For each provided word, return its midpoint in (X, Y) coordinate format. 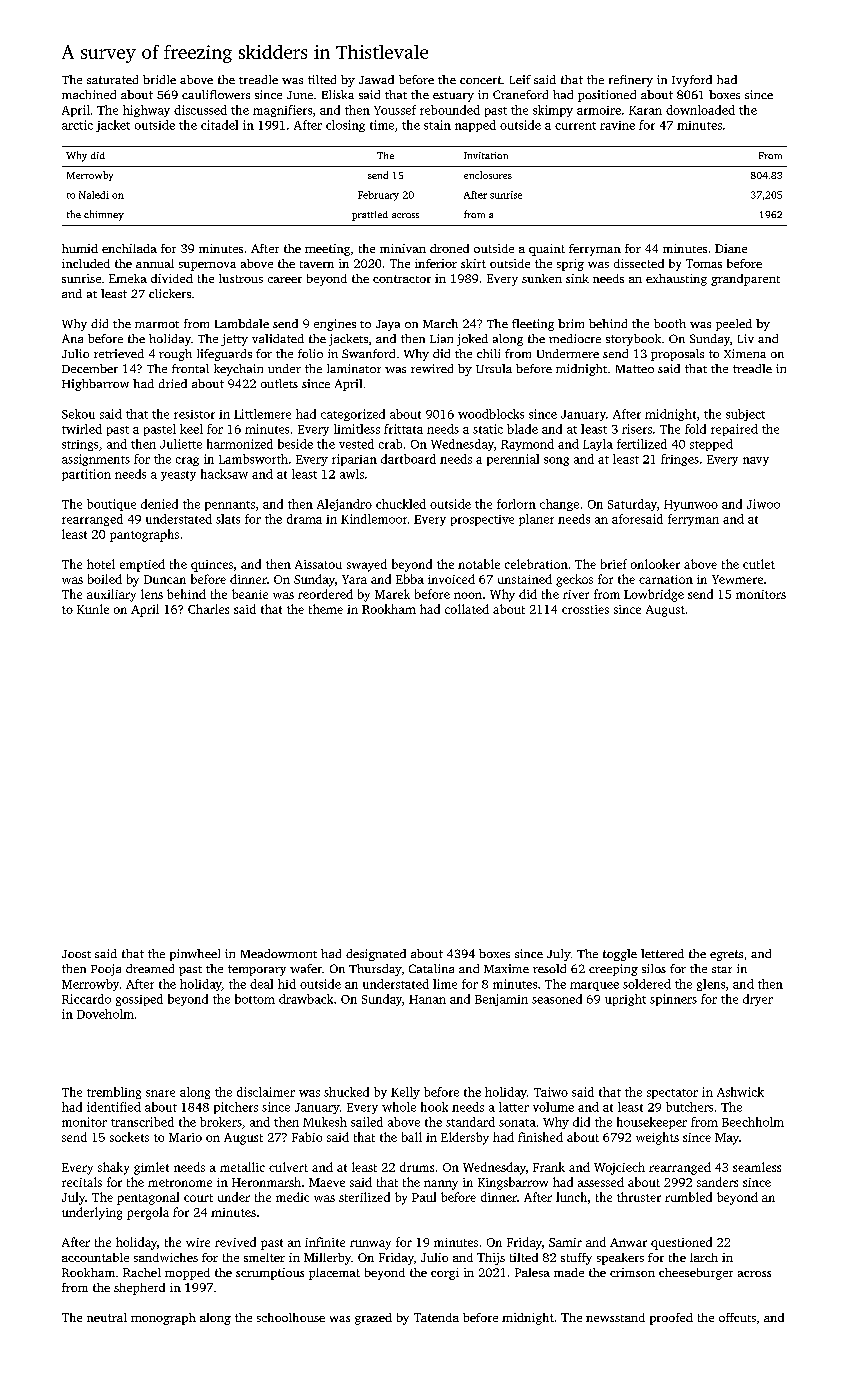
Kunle (93, 609)
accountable (95, 1257)
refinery (631, 81)
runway (370, 1245)
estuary (453, 97)
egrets (726, 955)
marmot (157, 324)
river (576, 594)
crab (390, 444)
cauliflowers (216, 94)
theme (326, 609)
